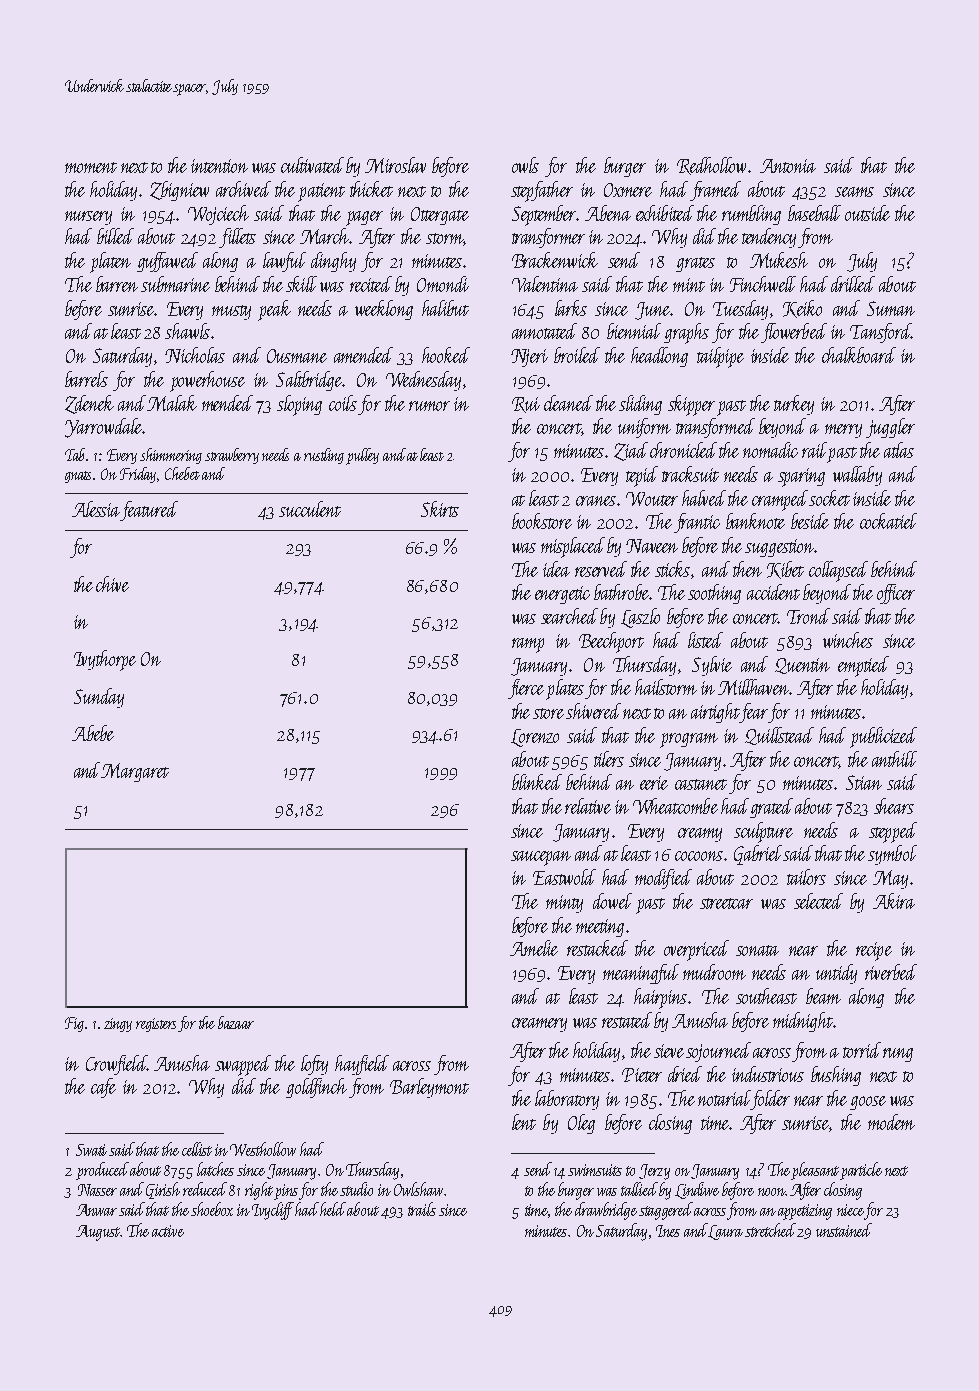 The height and width of the page is (1391, 979). Describe the element at coordinates (443, 284) in the page. I see `Omondi` at that location.
